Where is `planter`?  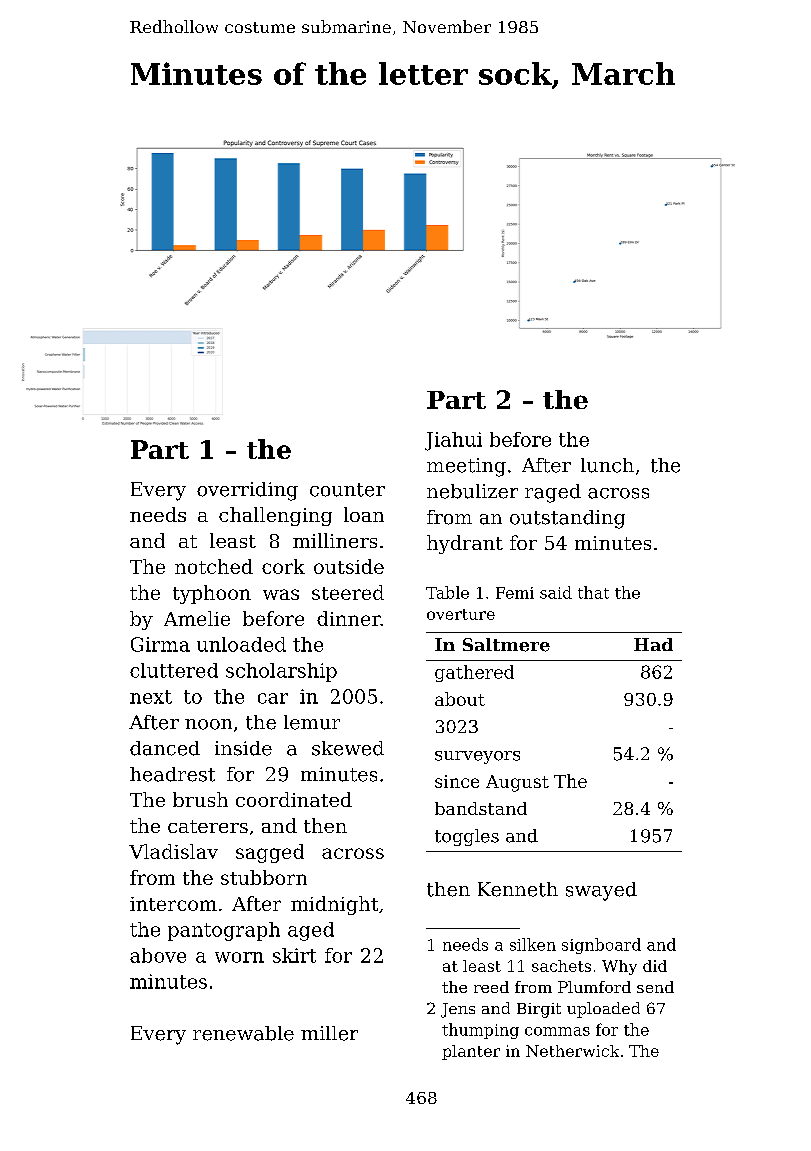 planter is located at coordinates (471, 1052).
